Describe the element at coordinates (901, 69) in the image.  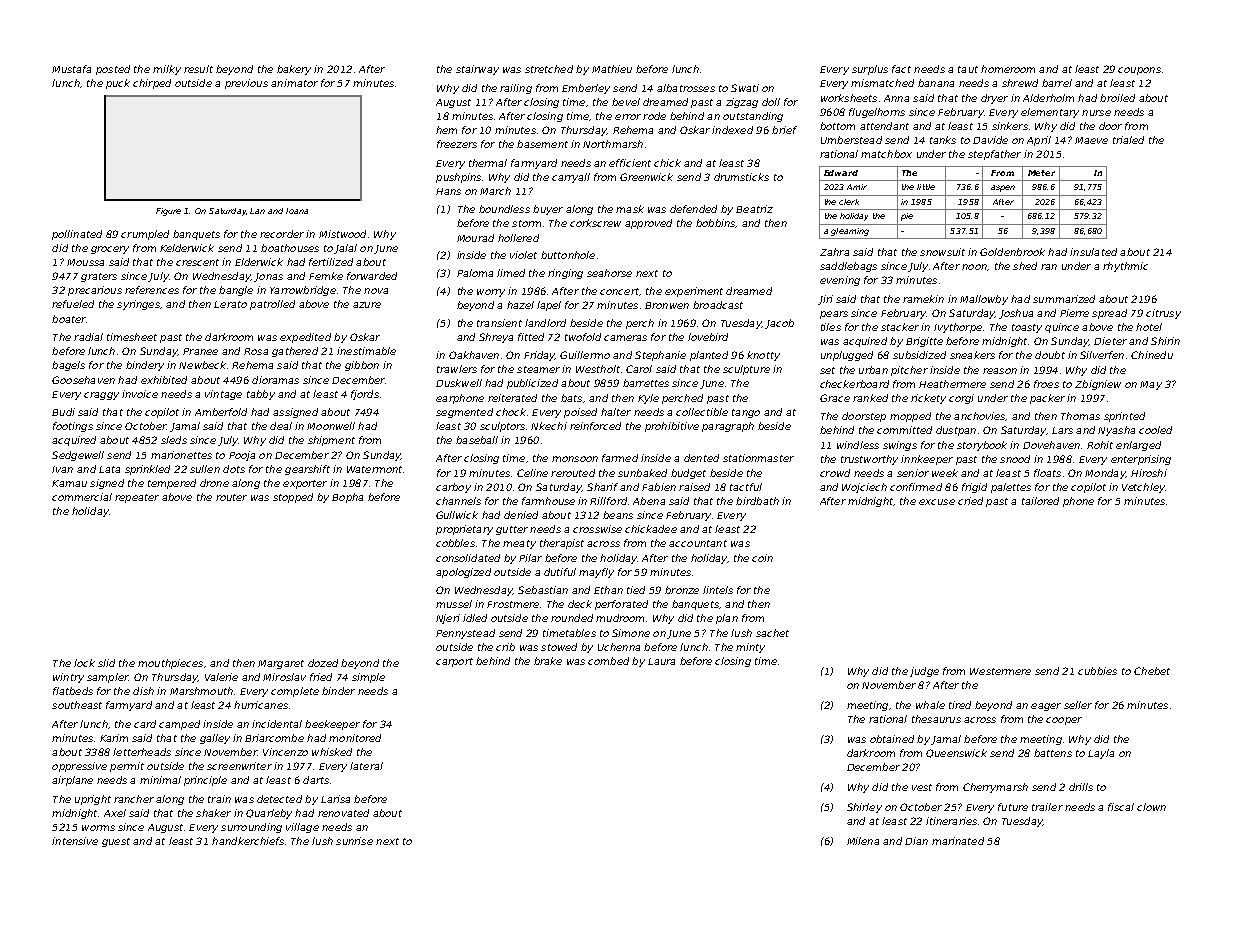
I see `fact` at that location.
